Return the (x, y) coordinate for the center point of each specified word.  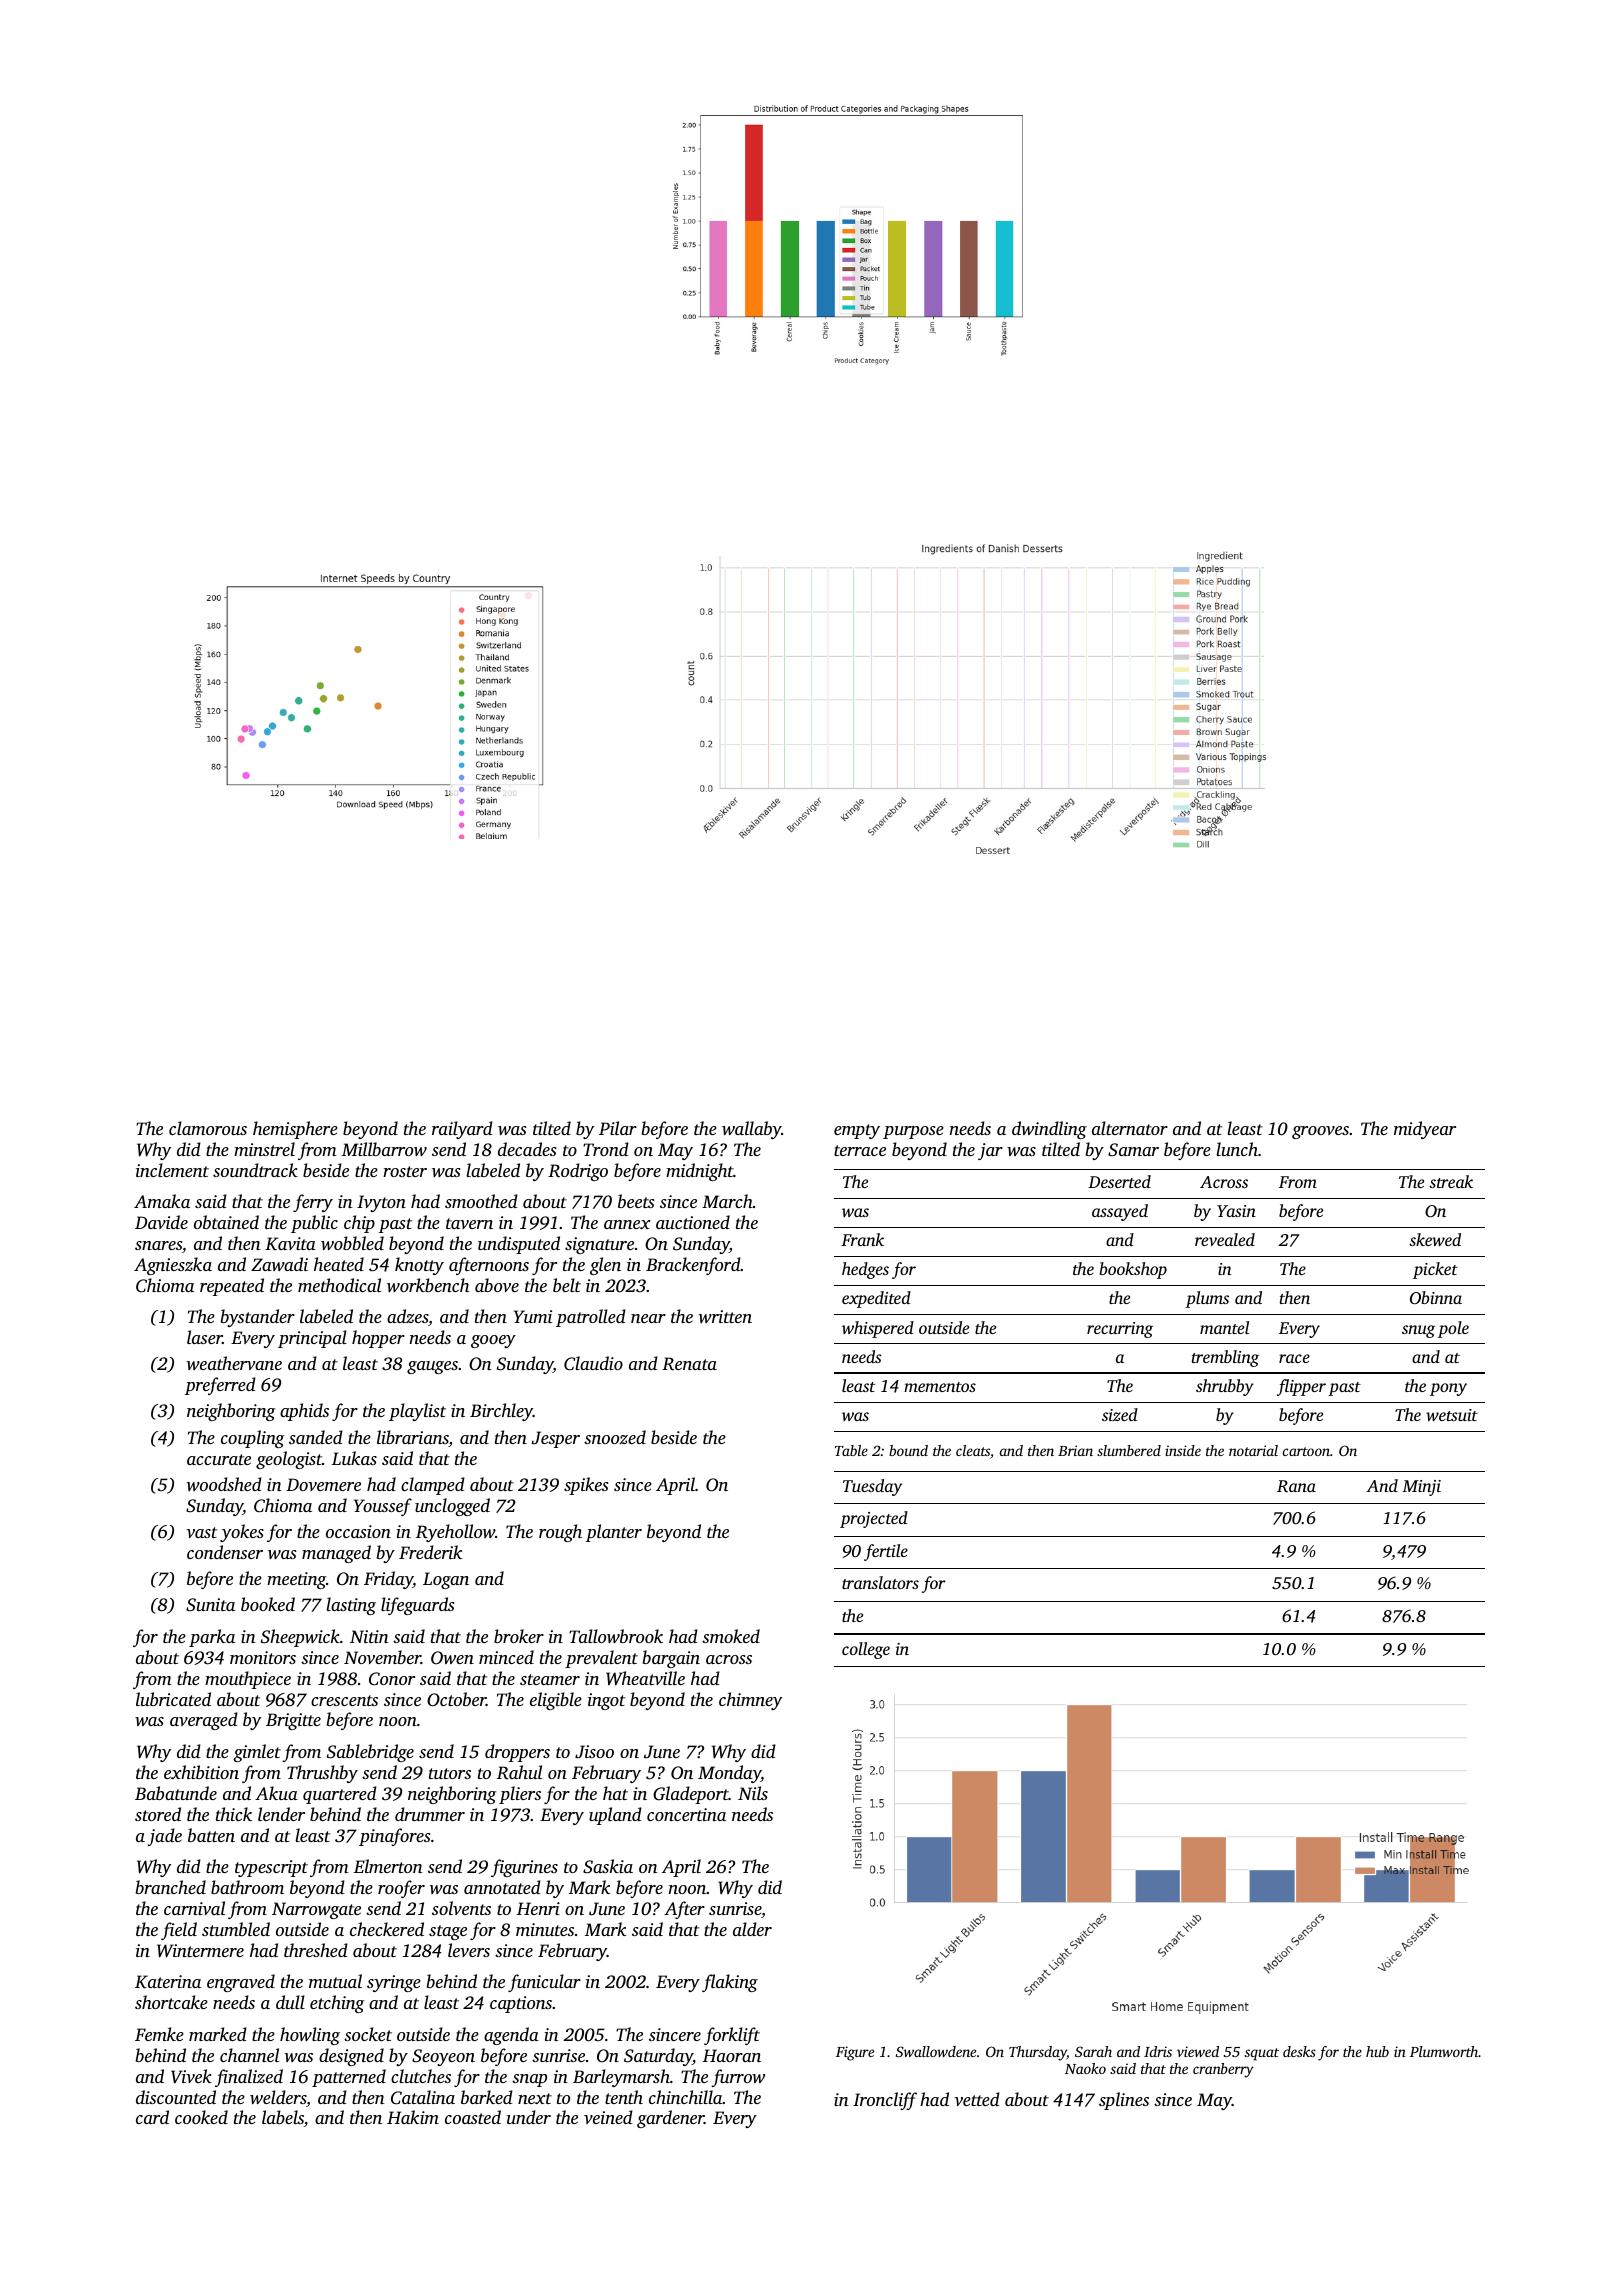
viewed (1198, 2051)
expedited (876, 1299)
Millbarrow (384, 1149)
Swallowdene (936, 2051)
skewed (1435, 1239)
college (866, 1650)
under (529, 2117)
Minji (1421, 1488)
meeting (296, 1580)
